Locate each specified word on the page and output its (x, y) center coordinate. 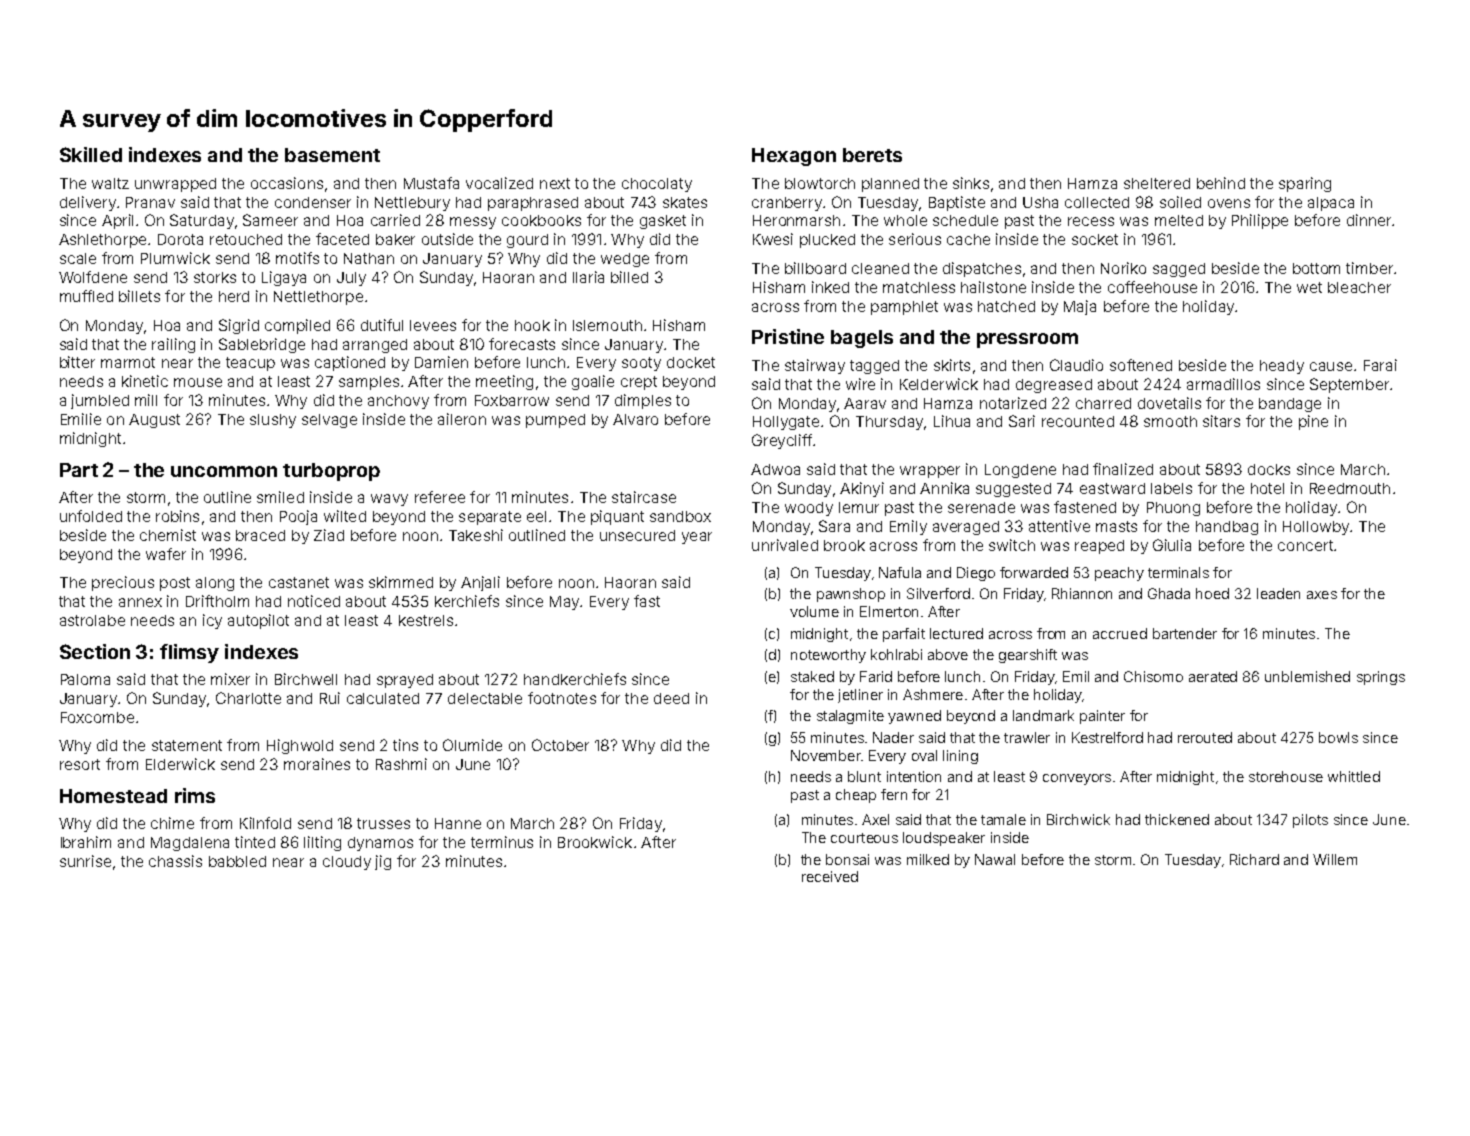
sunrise (85, 861)
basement (332, 155)
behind (1221, 183)
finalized (1123, 469)
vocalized (499, 183)
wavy (389, 500)
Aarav (865, 403)
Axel (875, 819)
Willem (1335, 859)
